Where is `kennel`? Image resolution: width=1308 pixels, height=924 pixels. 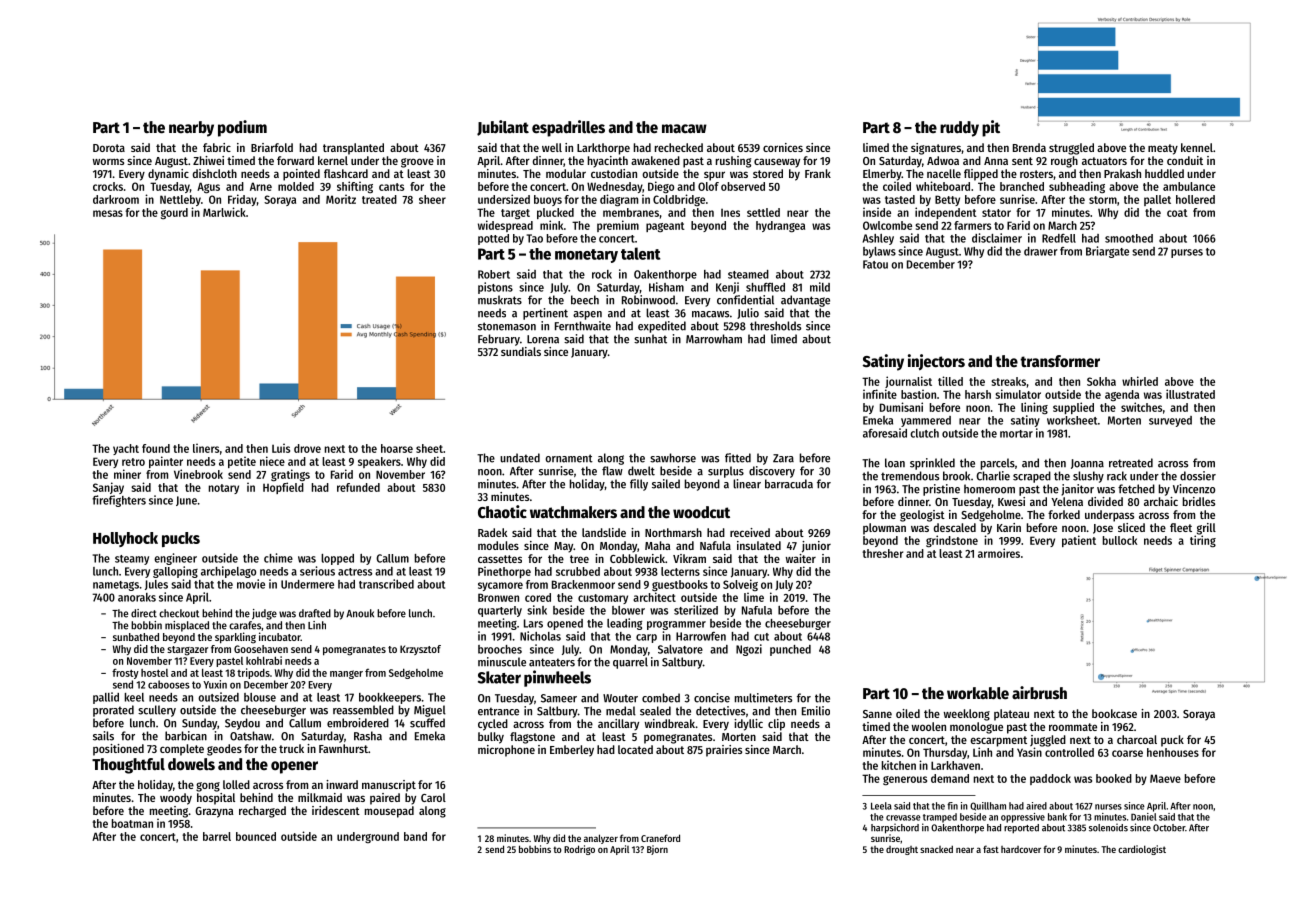 kennel is located at coordinates (1197, 147).
